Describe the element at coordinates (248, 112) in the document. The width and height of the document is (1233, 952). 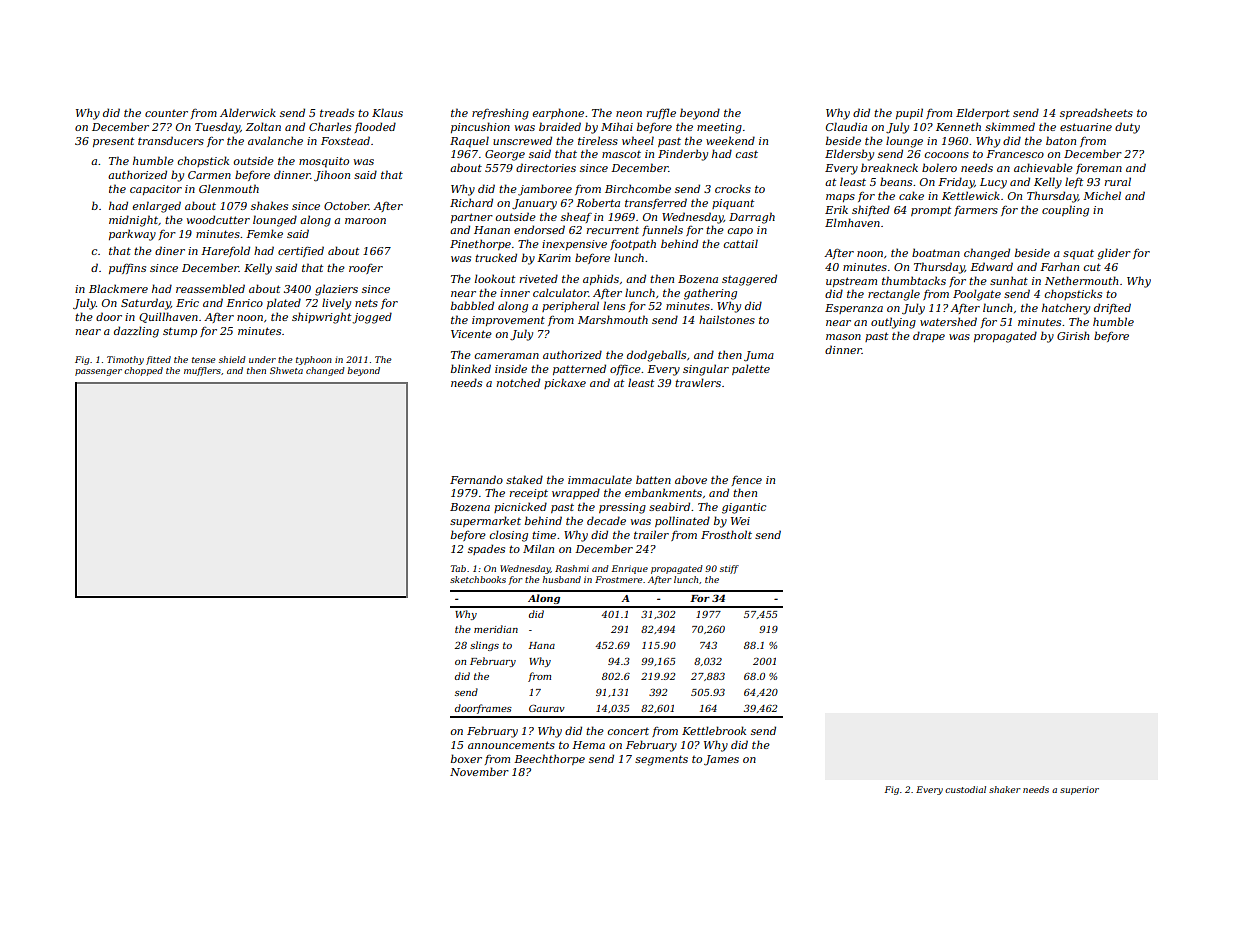
I see `Alderwick` at that location.
